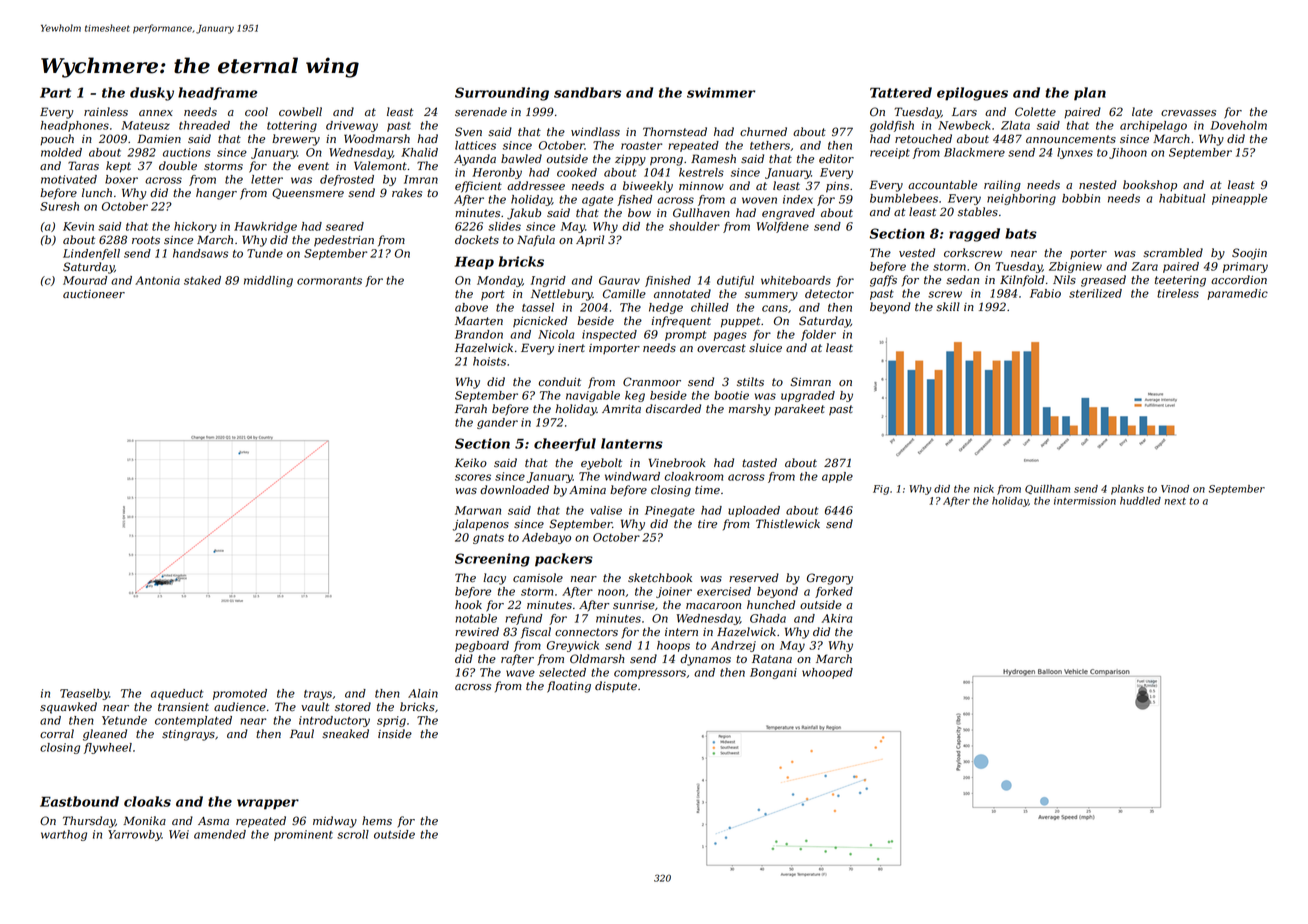  I want to click on swimmer, so click(721, 92).
